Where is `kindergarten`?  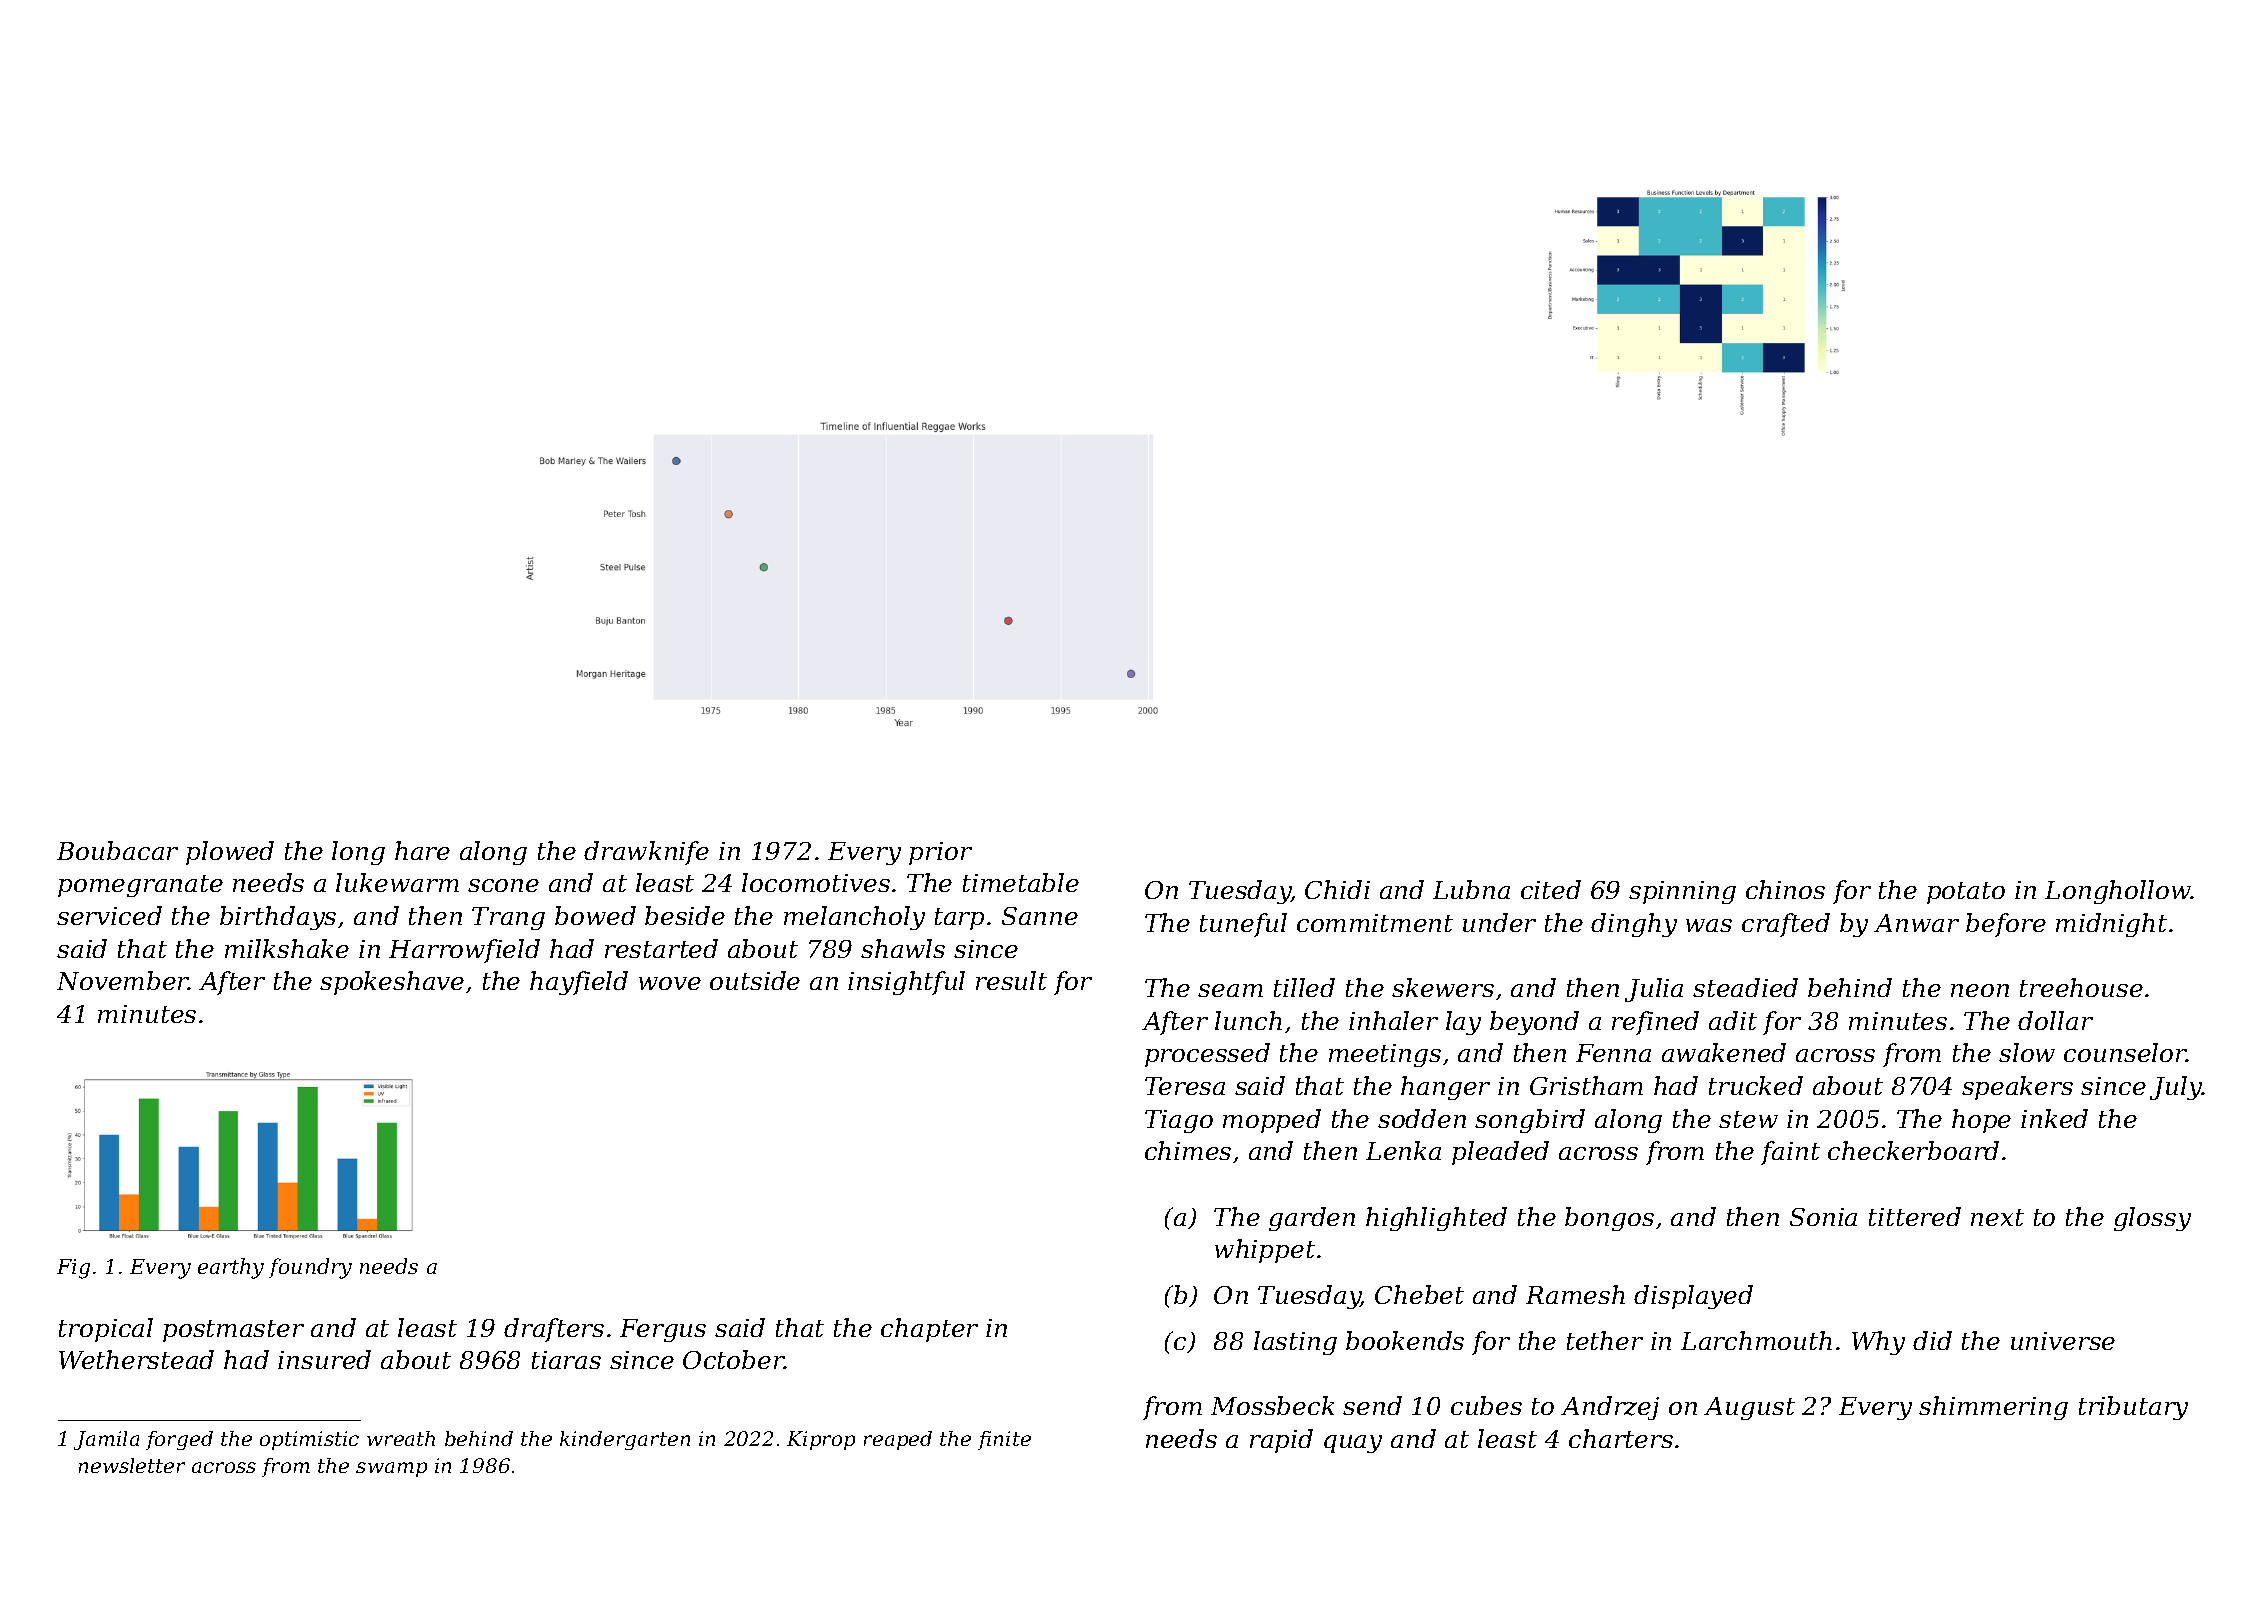 kindergarten is located at coordinates (625, 1440).
